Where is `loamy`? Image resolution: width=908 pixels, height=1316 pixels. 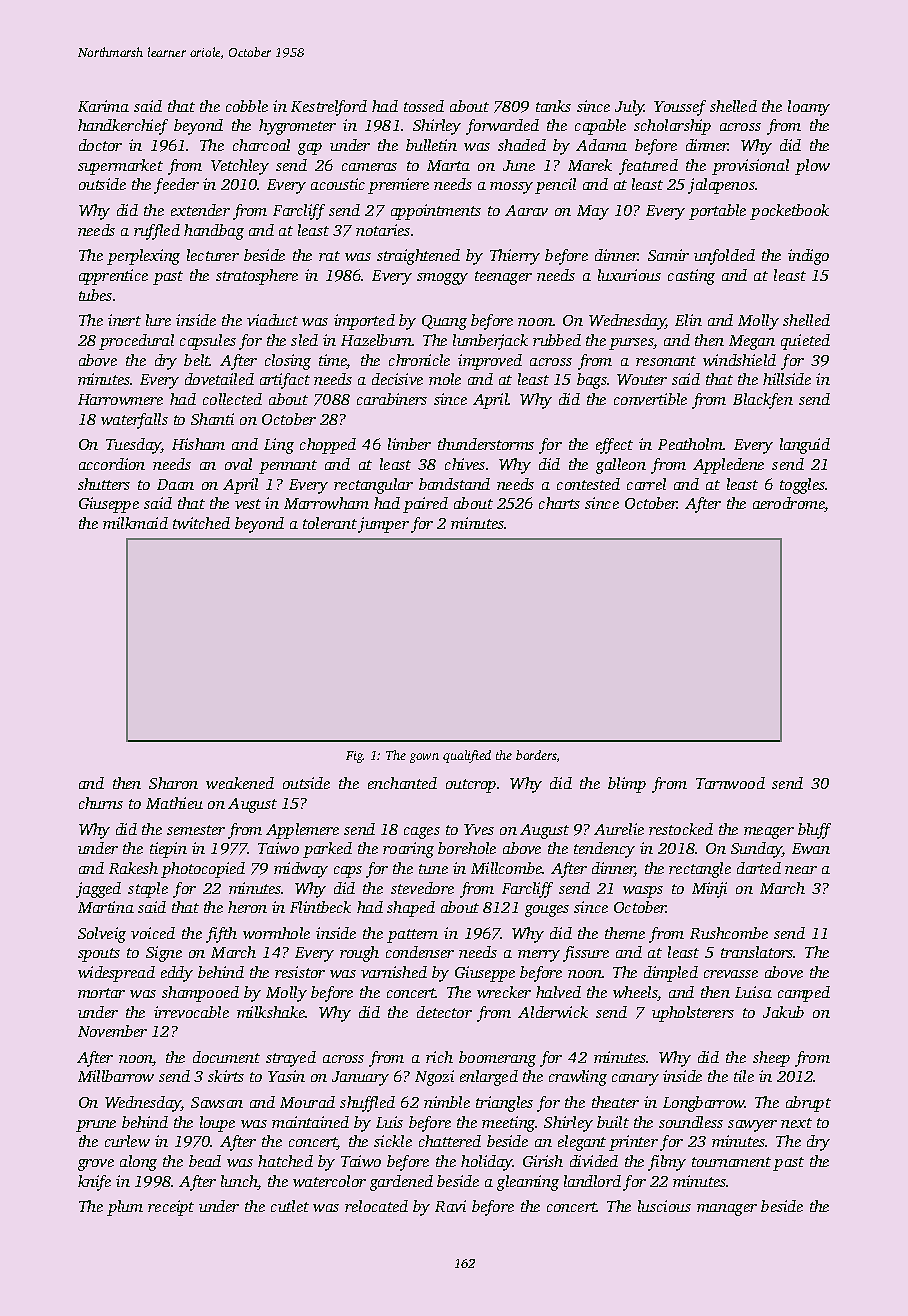 loamy is located at coordinates (809, 108).
